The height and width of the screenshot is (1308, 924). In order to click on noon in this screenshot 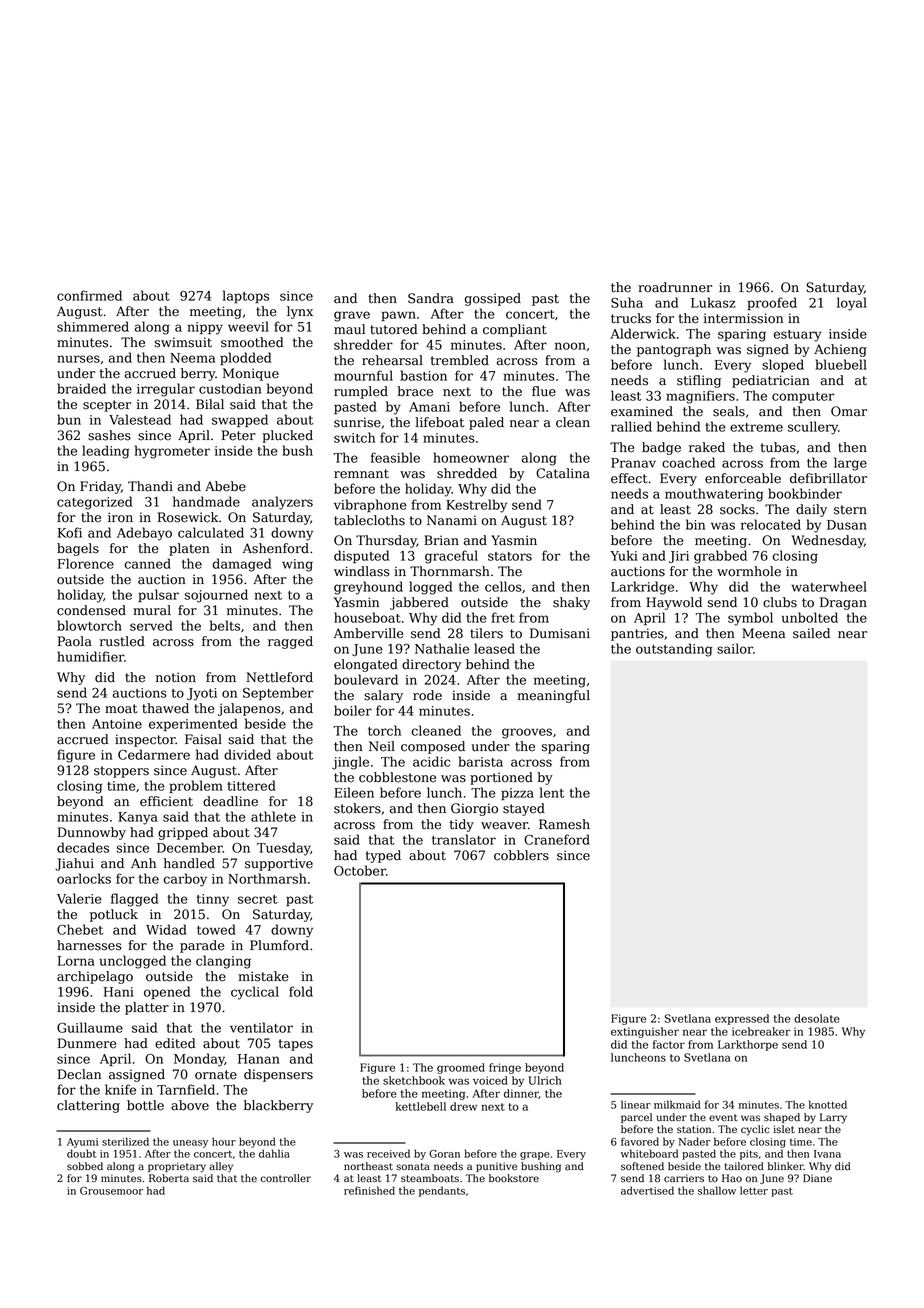, I will do `click(570, 346)`.
